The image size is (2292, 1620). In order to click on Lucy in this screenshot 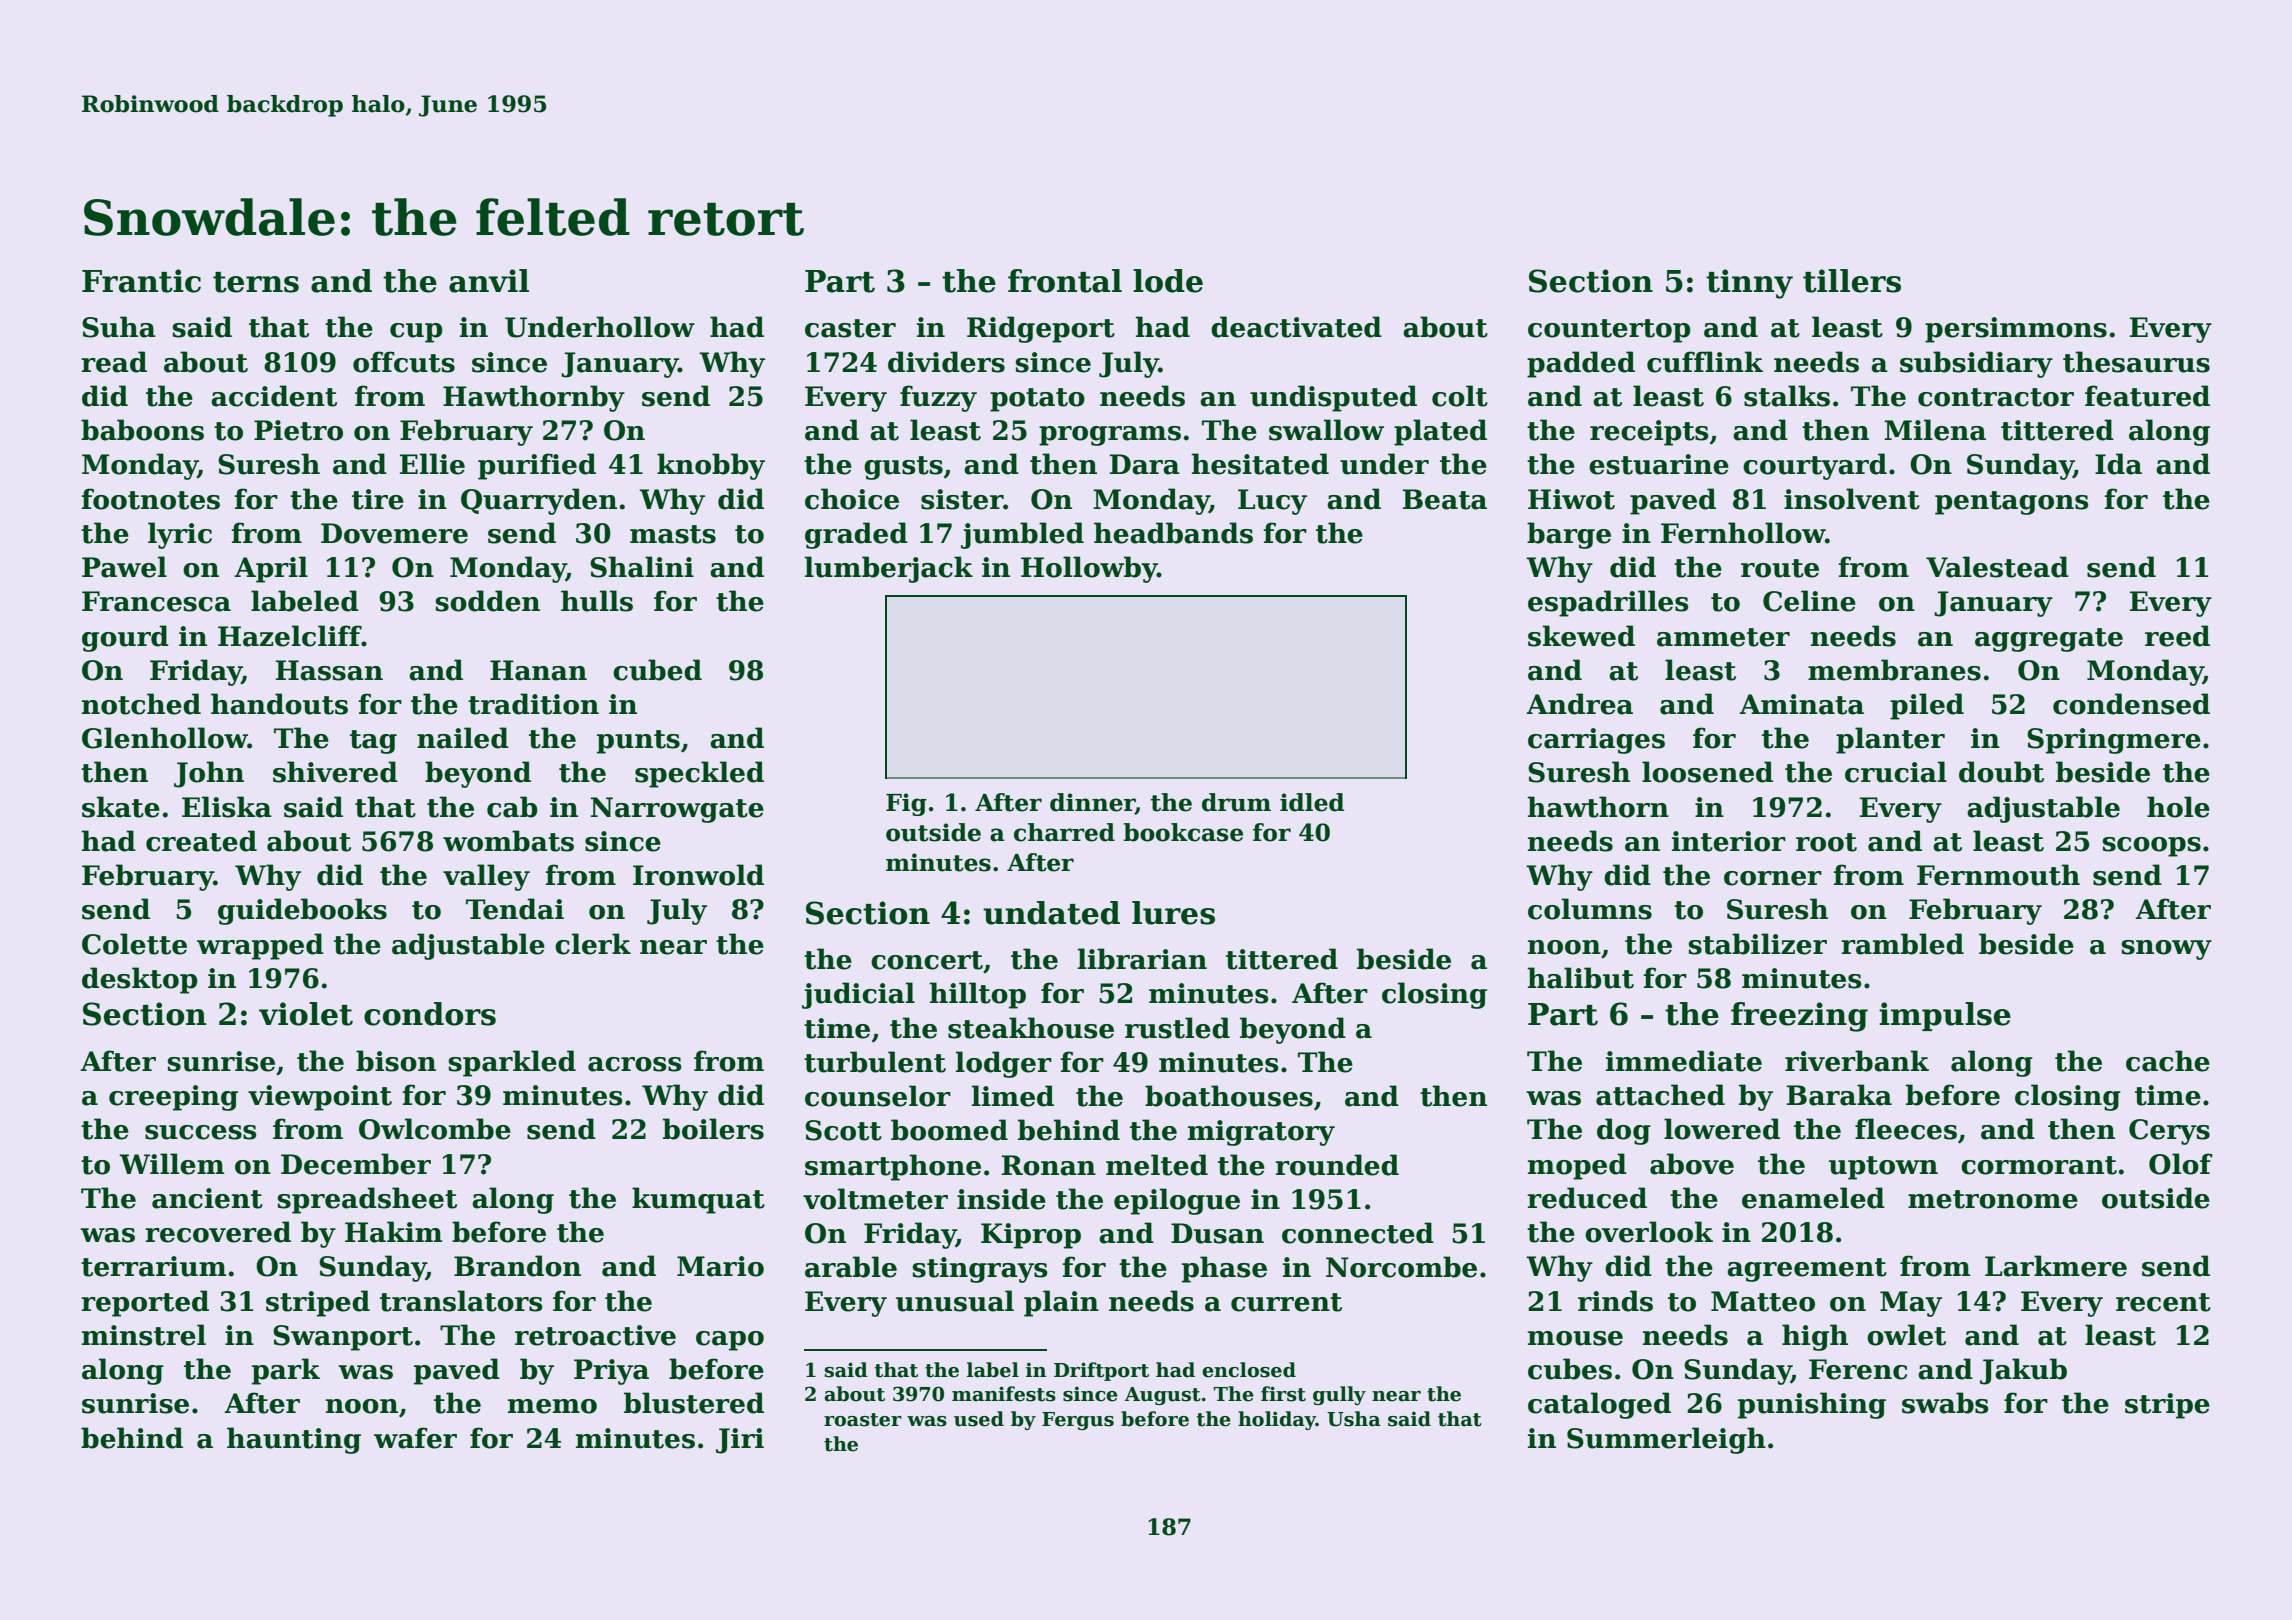, I will do `click(1272, 502)`.
